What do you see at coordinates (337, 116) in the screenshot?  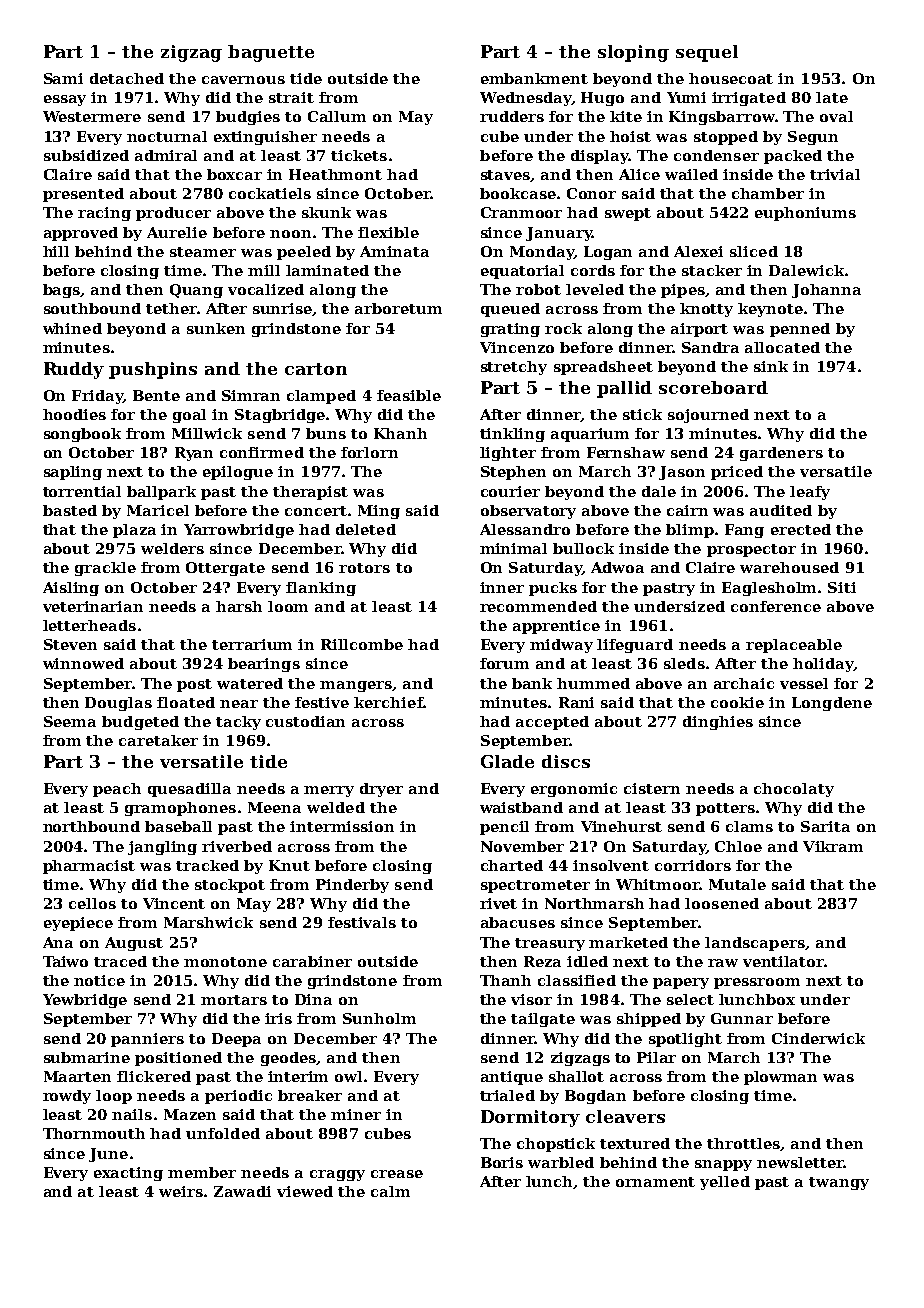 I see `Callum` at bounding box center [337, 116].
